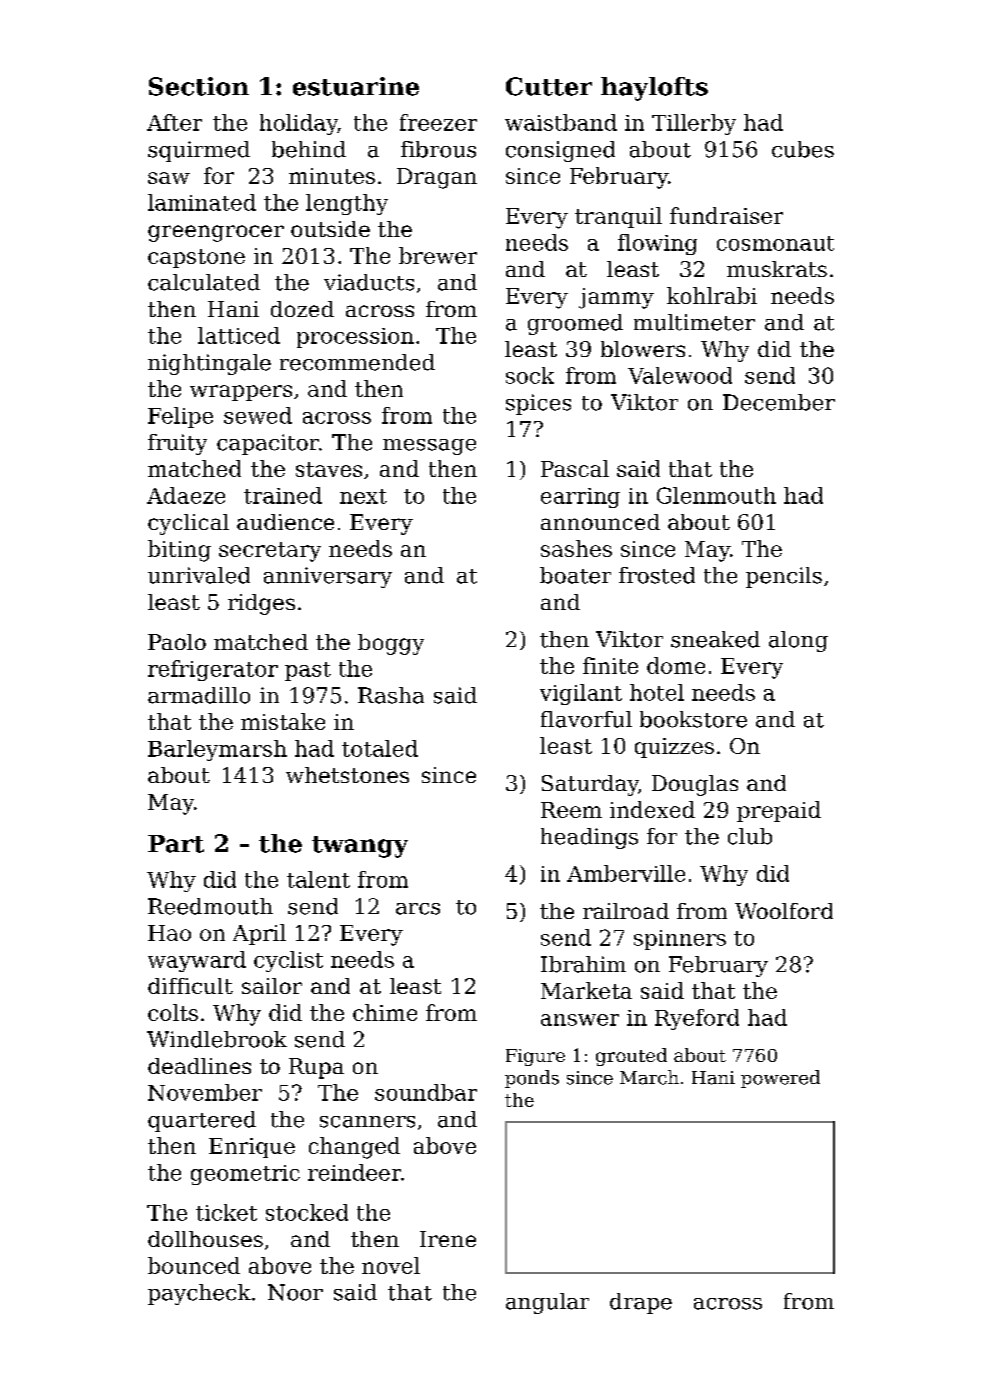 Image resolution: width=982 pixels, height=1395 pixels. Describe the element at coordinates (188, 524) in the screenshot. I see `cyclical` at that location.
